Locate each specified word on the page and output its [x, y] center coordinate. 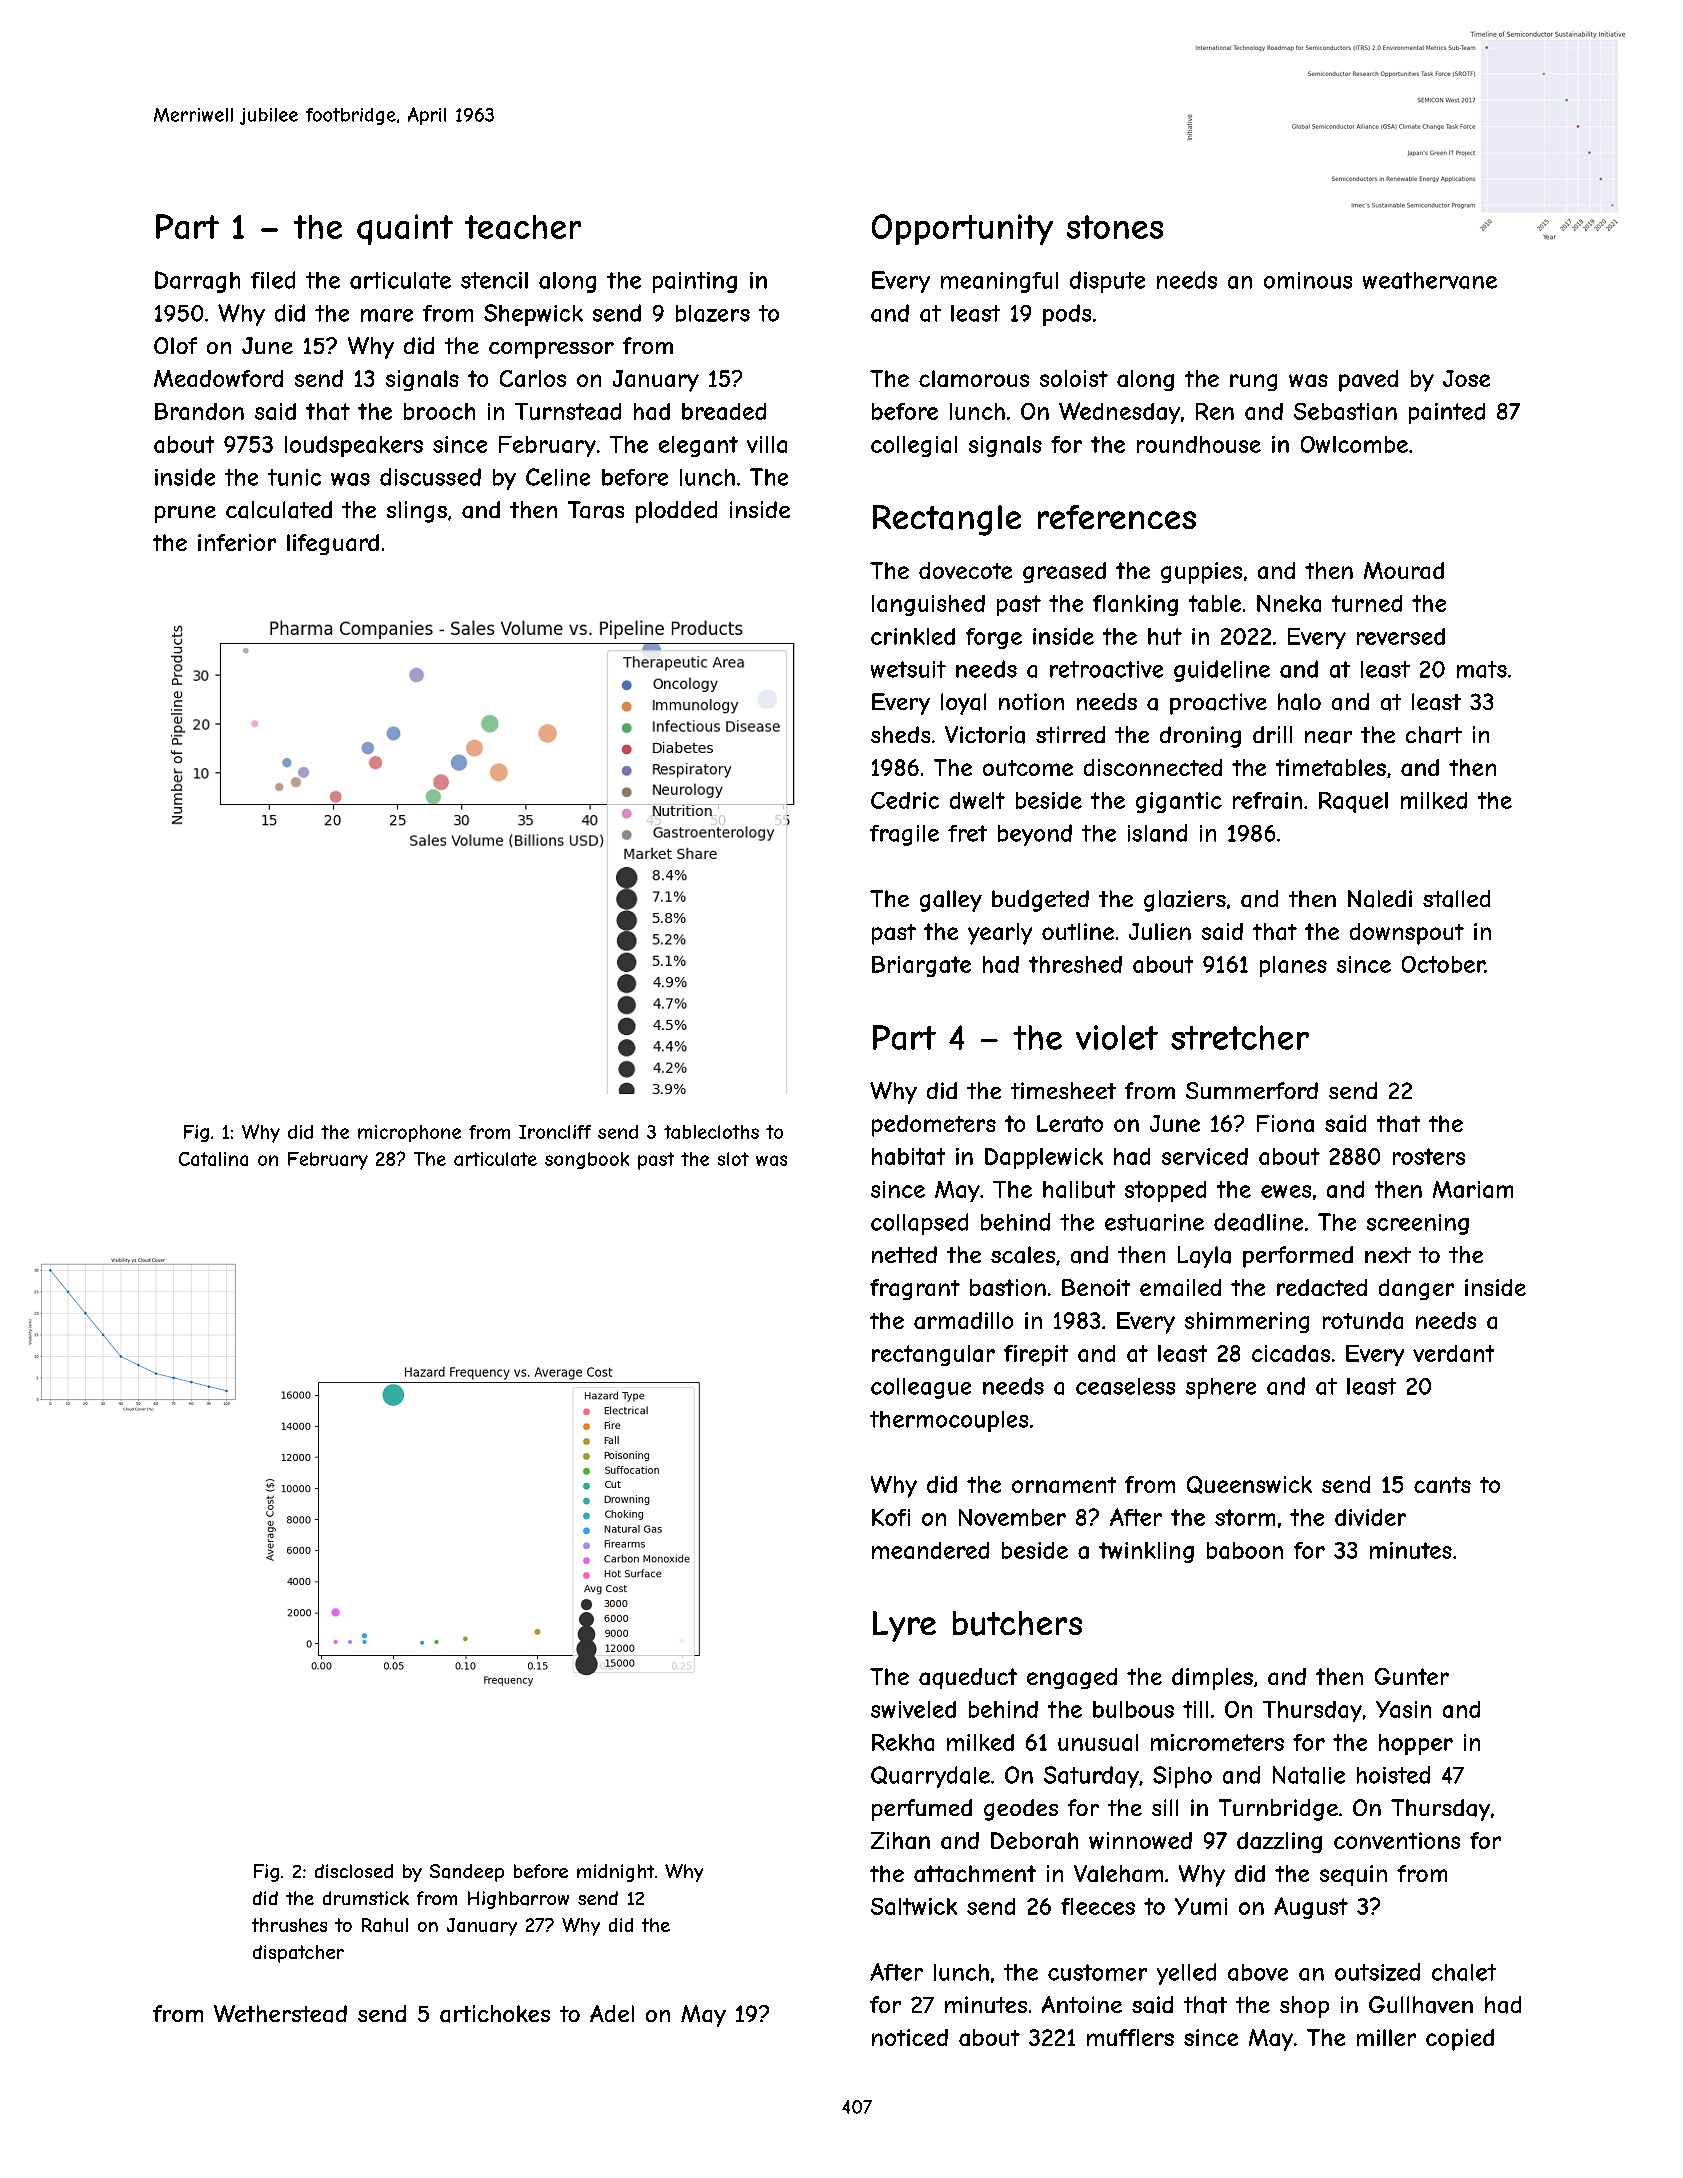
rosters [1429, 1156]
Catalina [213, 1159]
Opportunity [962, 229]
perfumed [922, 1810]
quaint [405, 229]
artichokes [495, 2014]
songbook [587, 1160]
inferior [237, 542]
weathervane [1430, 280]
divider [1370, 1517]
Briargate [921, 966]
